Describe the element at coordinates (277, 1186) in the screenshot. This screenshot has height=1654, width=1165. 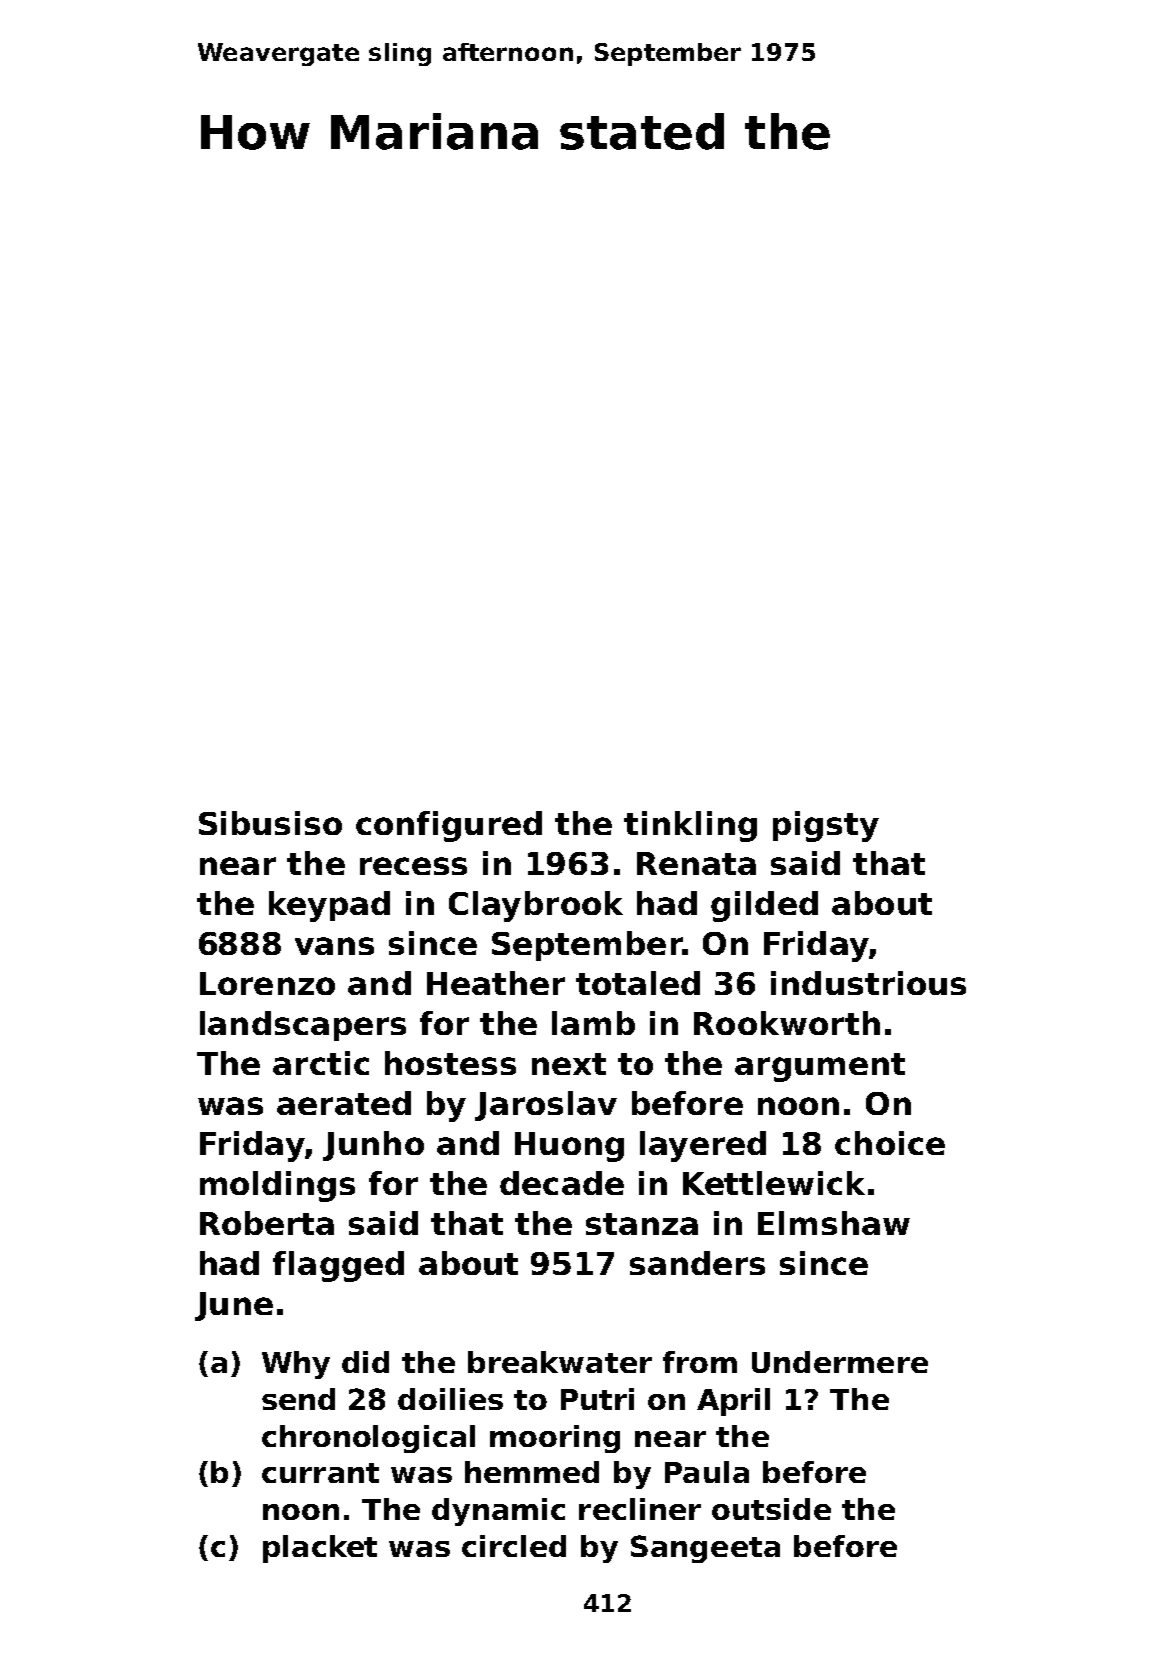
I see `moldings` at that location.
